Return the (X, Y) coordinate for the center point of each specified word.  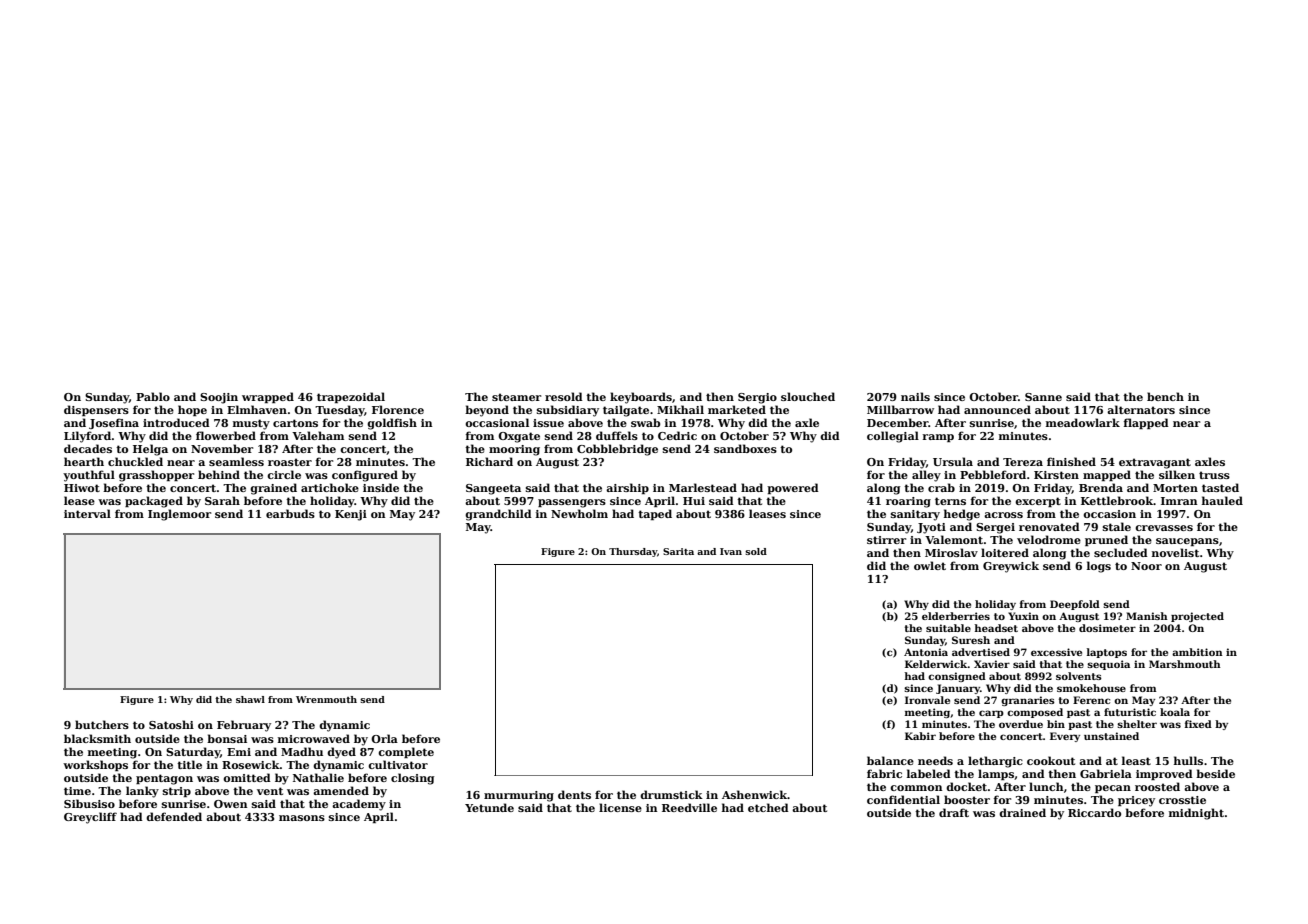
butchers (102, 724)
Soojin (219, 398)
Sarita (678, 551)
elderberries (956, 616)
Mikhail (680, 409)
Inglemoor (179, 515)
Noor (1146, 566)
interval (87, 513)
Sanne (1043, 397)
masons (302, 818)
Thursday (633, 552)
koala (1175, 712)
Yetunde (489, 807)
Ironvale (927, 700)
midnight (1196, 814)
